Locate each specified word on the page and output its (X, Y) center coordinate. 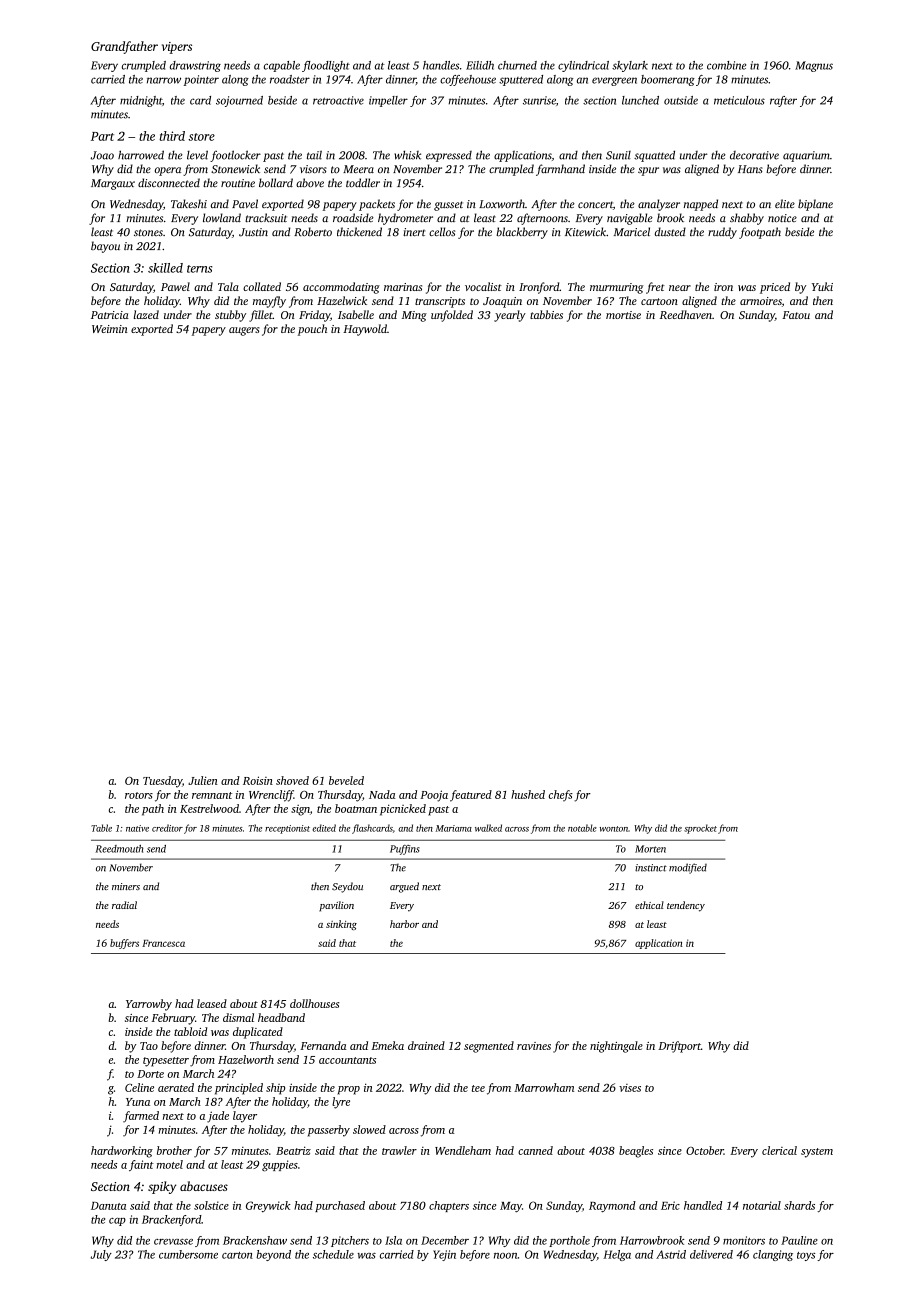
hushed (528, 794)
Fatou (796, 315)
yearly (510, 316)
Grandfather (124, 47)
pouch (312, 330)
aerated (176, 1087)
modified (688, 868)
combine (726, 65)
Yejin (444, 1255)
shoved (292, 780)
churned (517, 65)
